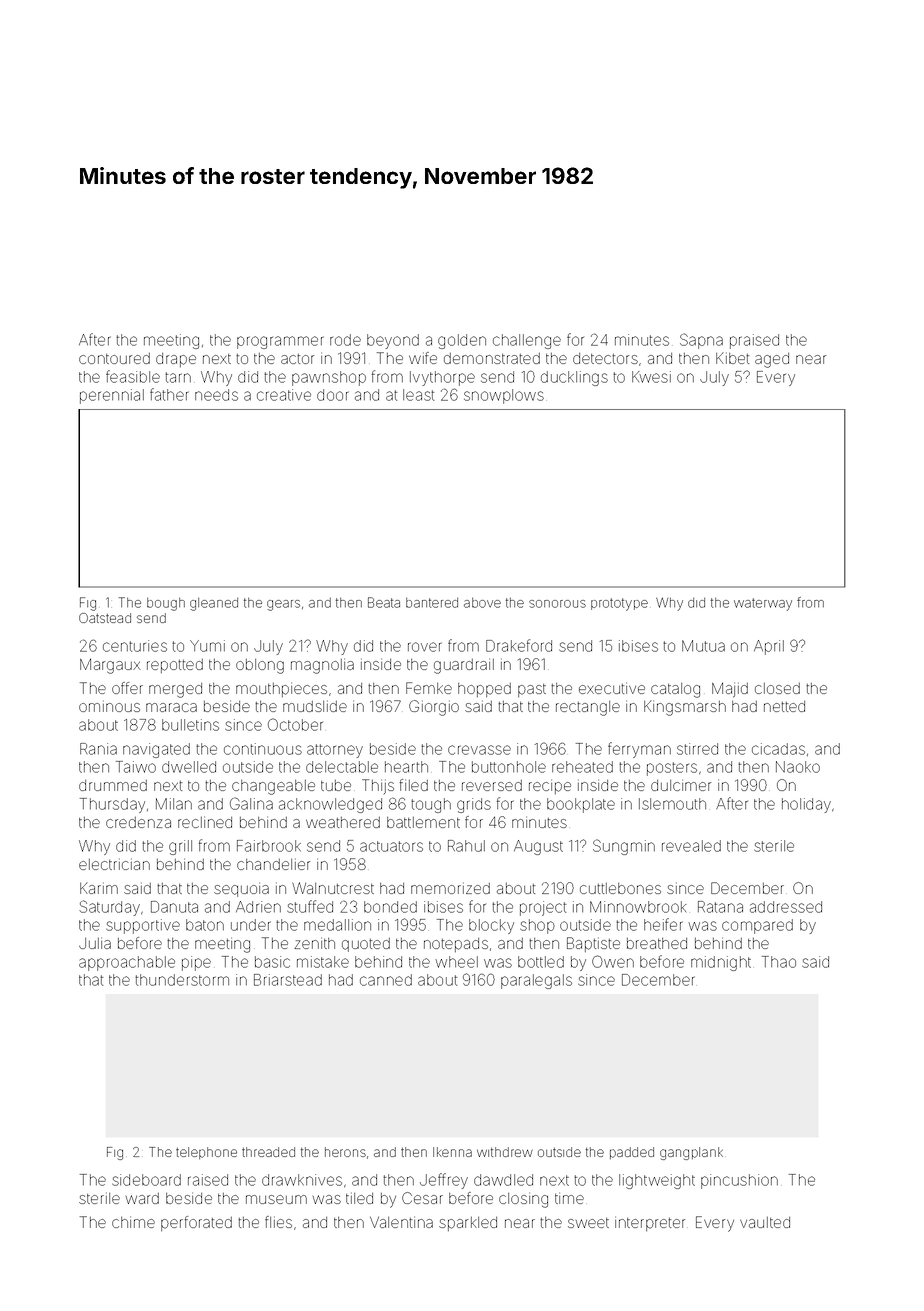  Describe the element at coordinates (196, 1223) in the screenshot. I see `perforated` at that location.
